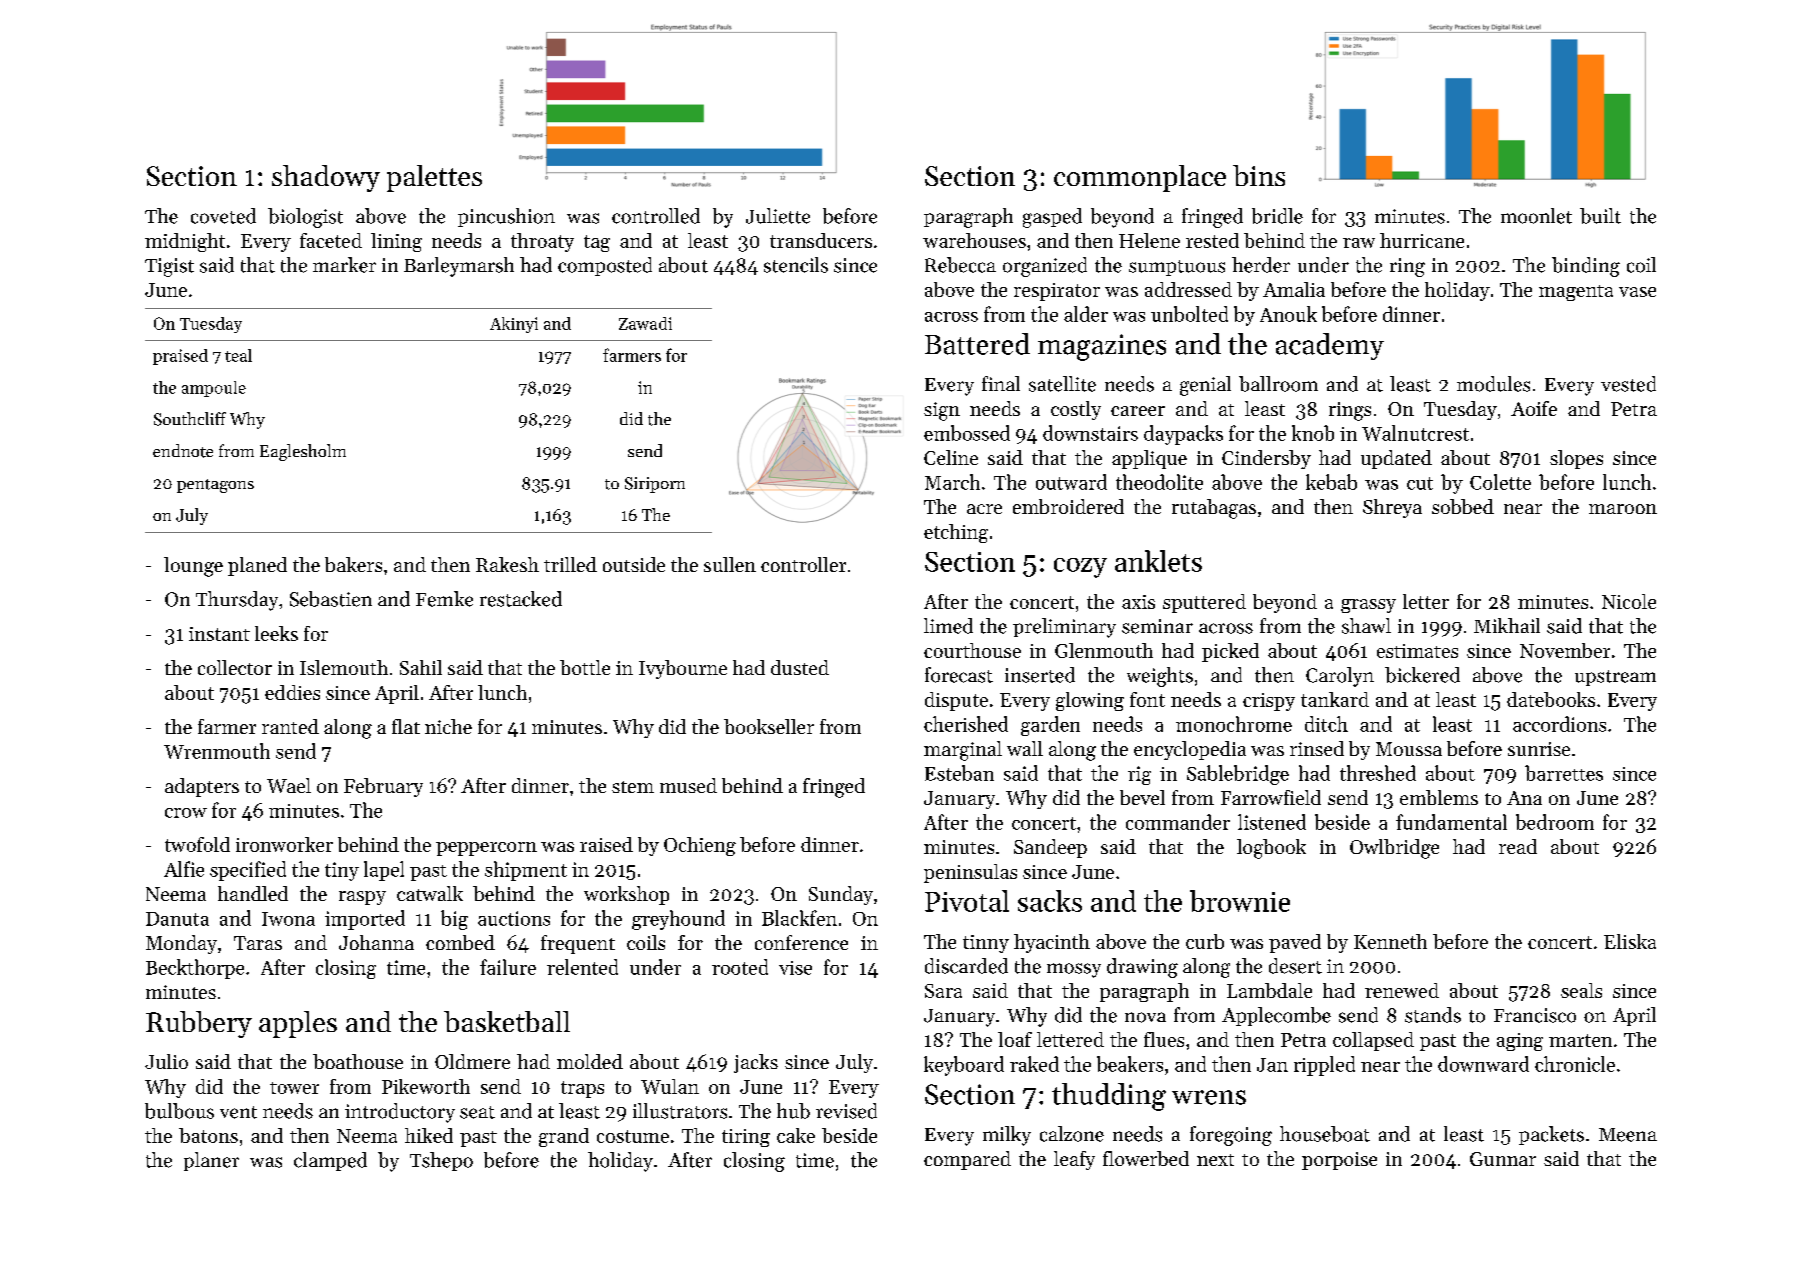  Describe the element at coordinates (219, 634) in the document. I see `instant` at that location.
